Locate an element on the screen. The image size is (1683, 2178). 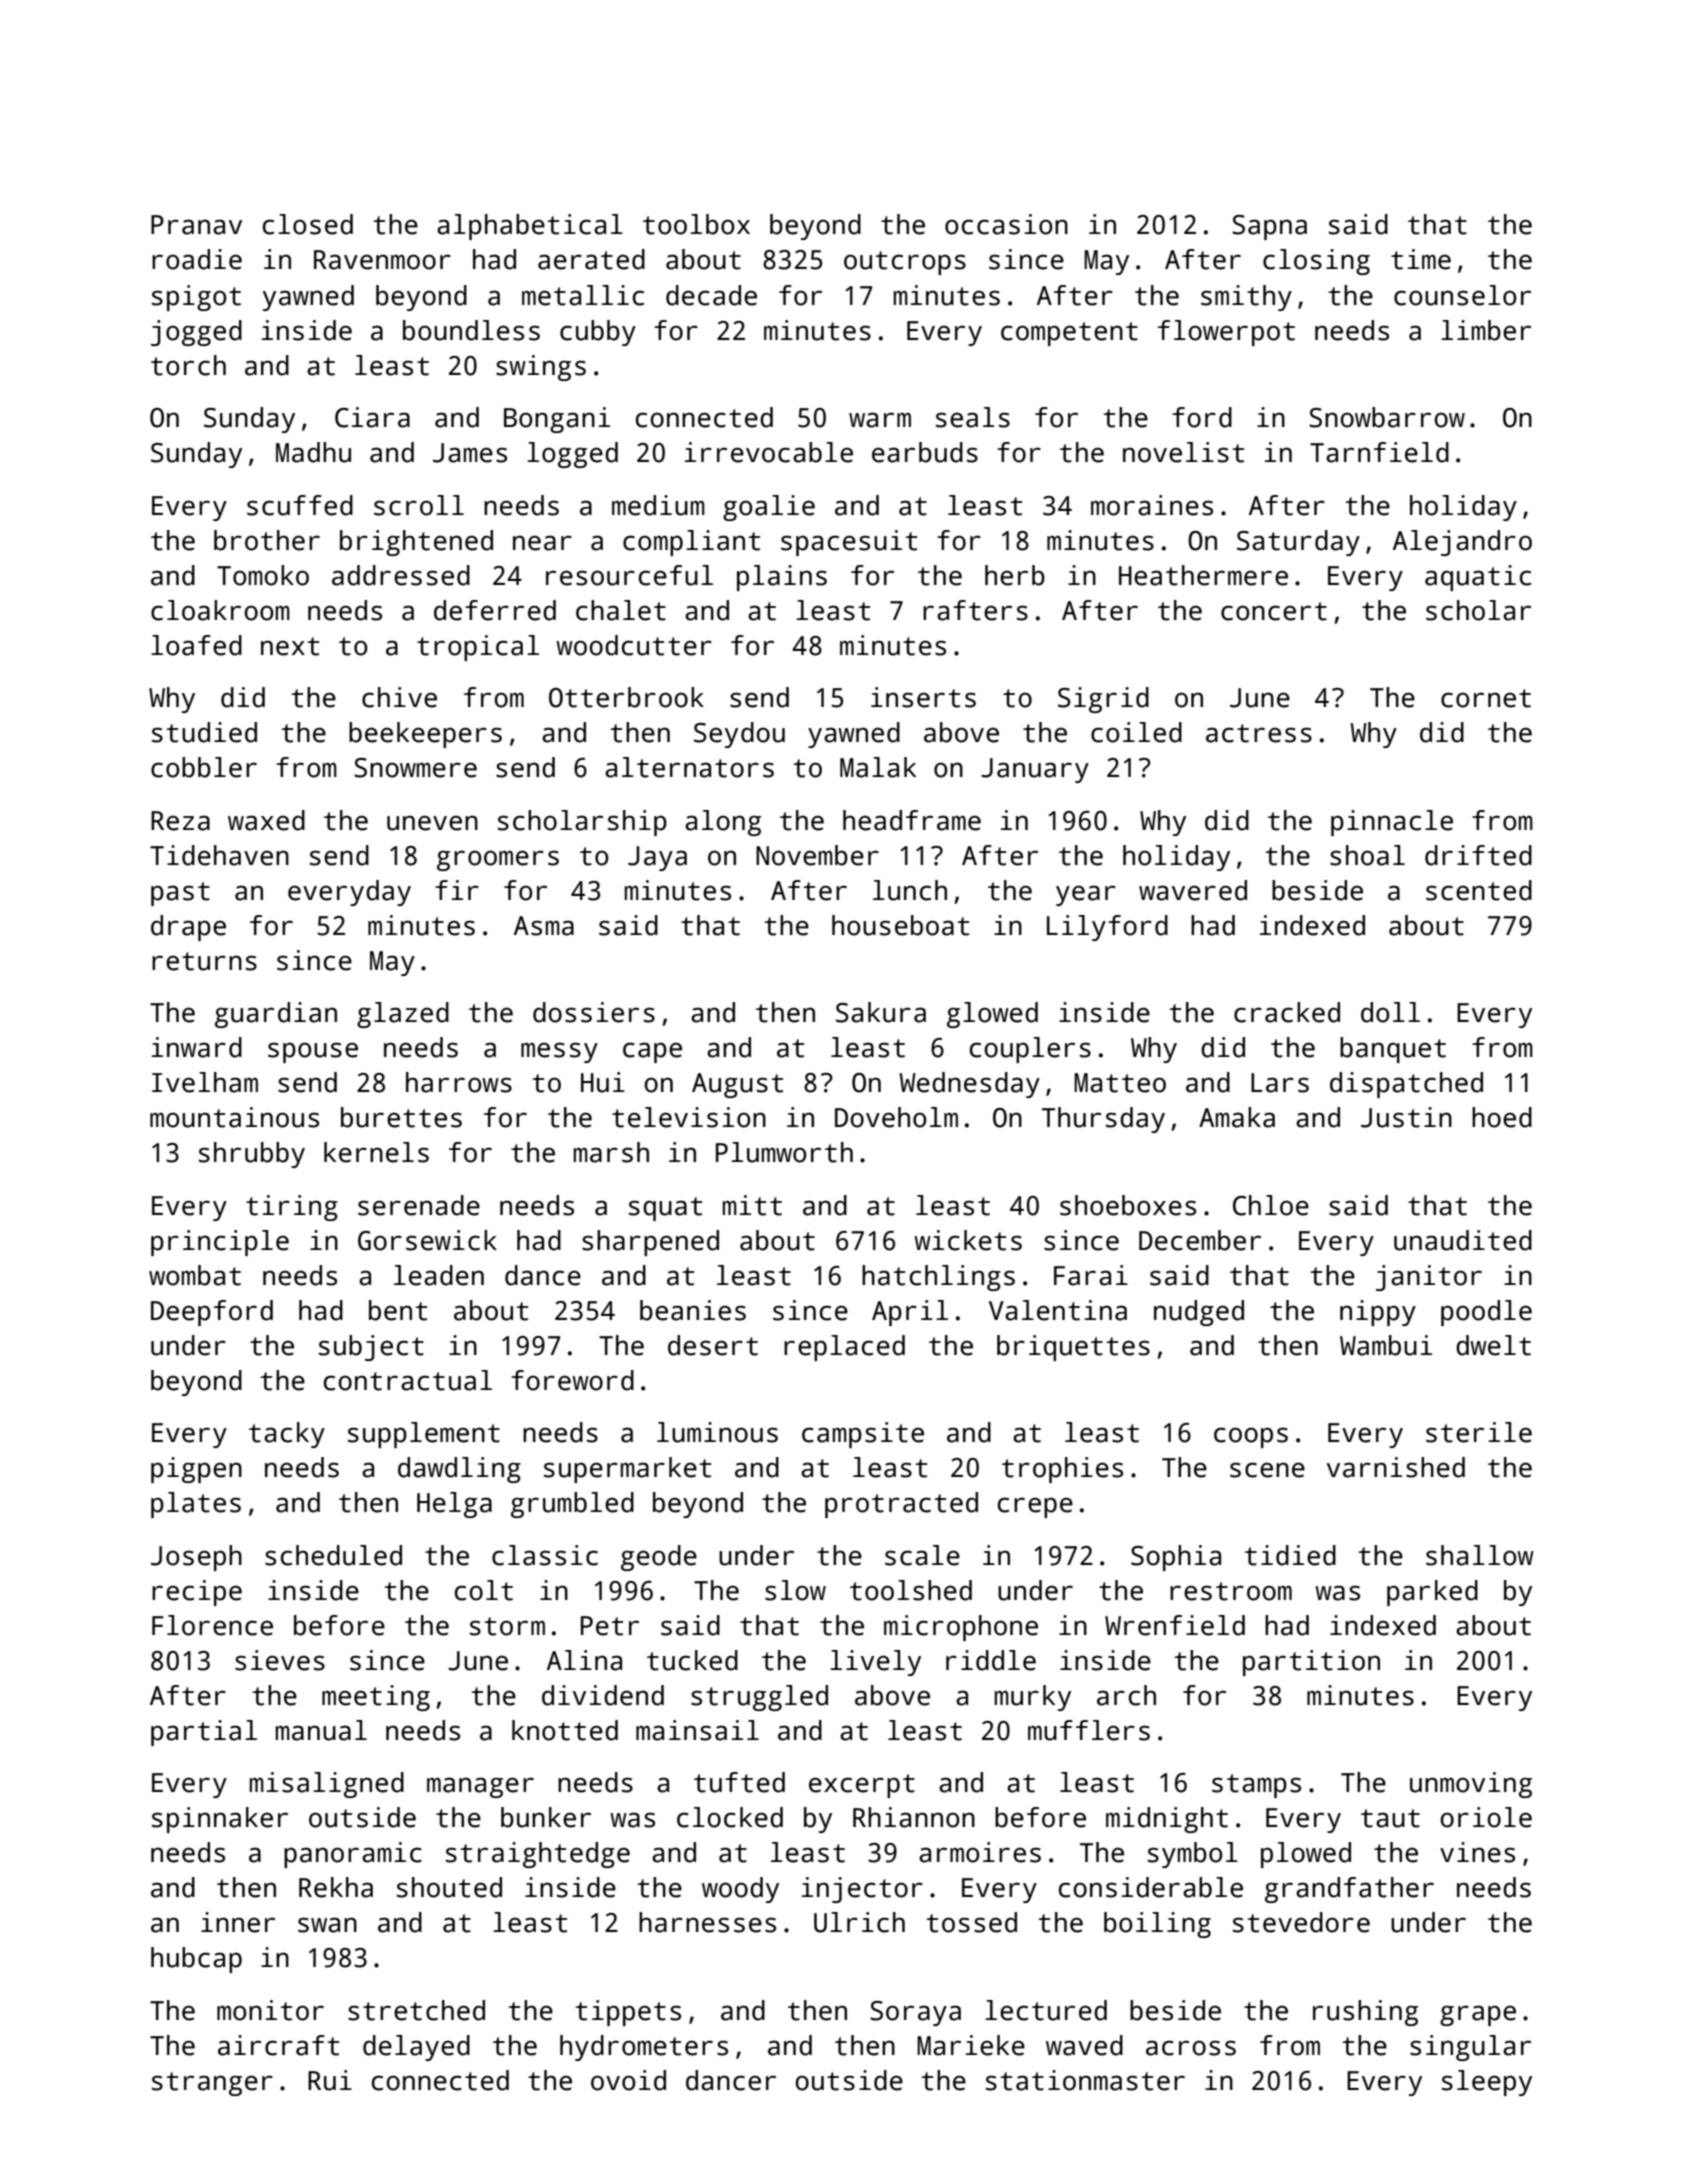
plains is located at coordinates (782, 578).
